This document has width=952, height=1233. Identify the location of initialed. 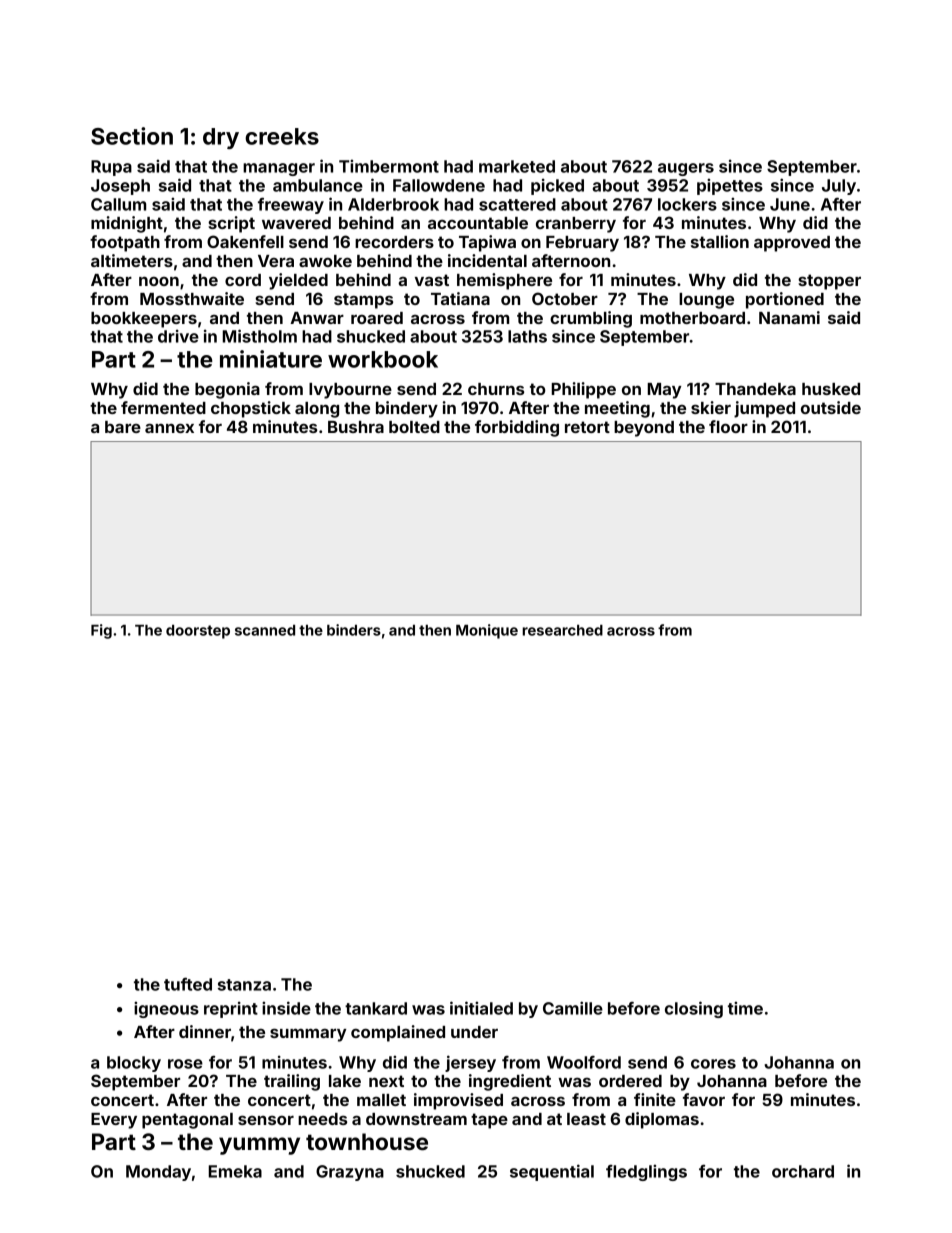
(481, 1008).
